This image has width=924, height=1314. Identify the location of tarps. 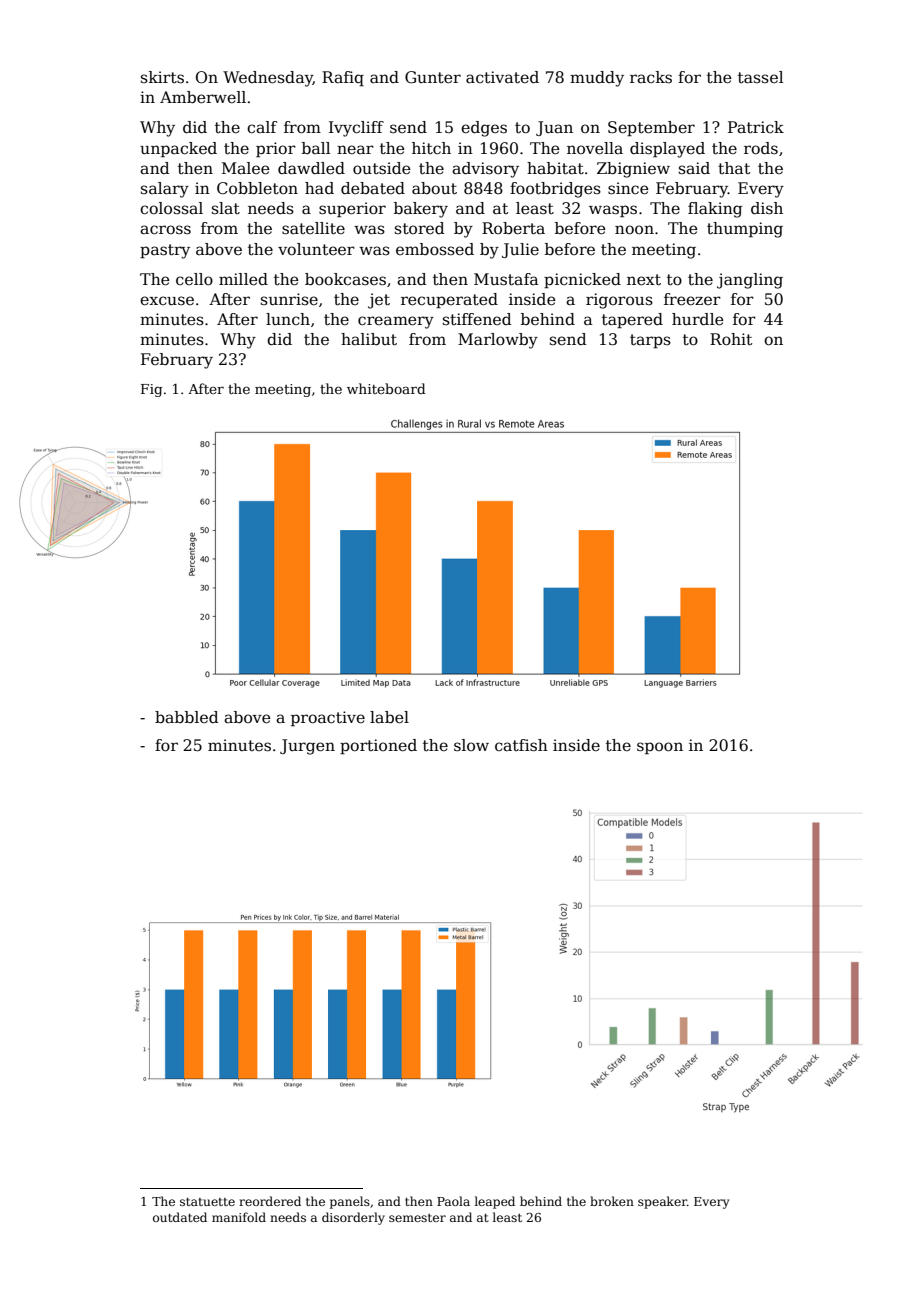
(650, 341).
